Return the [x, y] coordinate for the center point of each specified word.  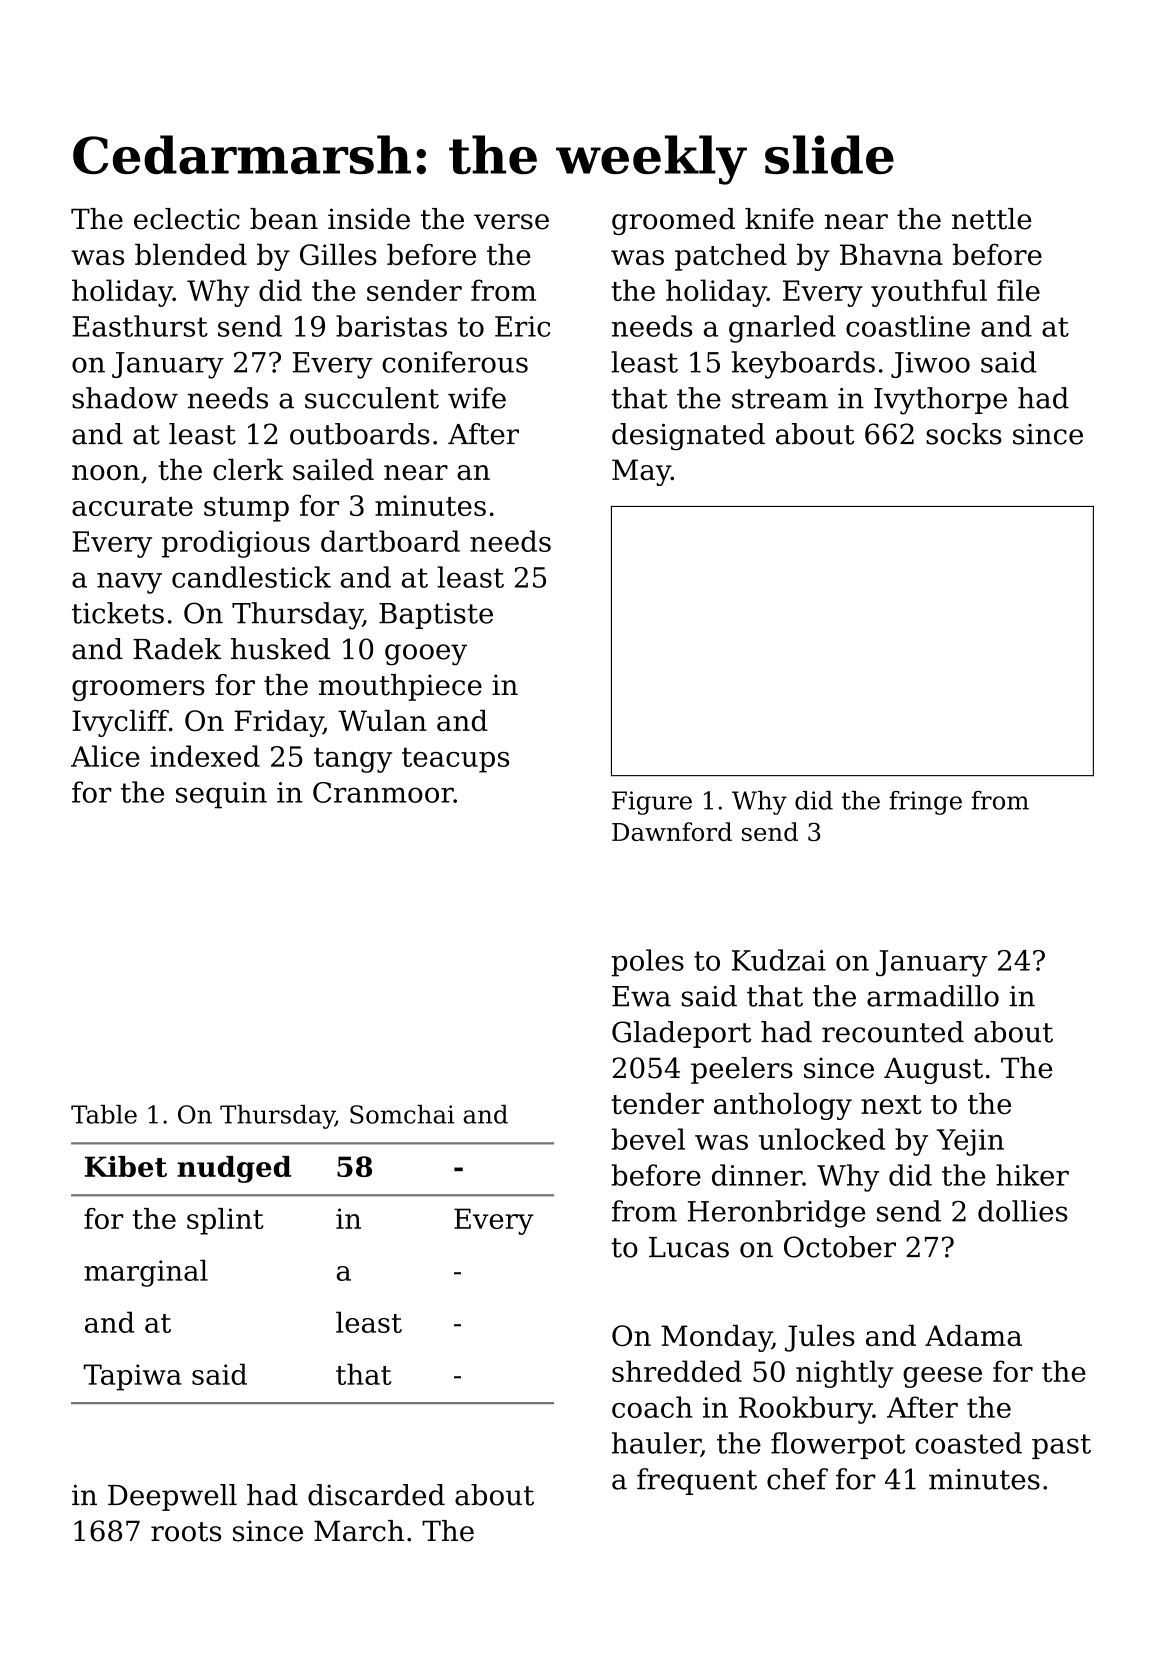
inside [369, 219]
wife [477, 398]
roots [186, 1532]
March [359, 1531]
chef [797, 1479]
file [1018, 290]
